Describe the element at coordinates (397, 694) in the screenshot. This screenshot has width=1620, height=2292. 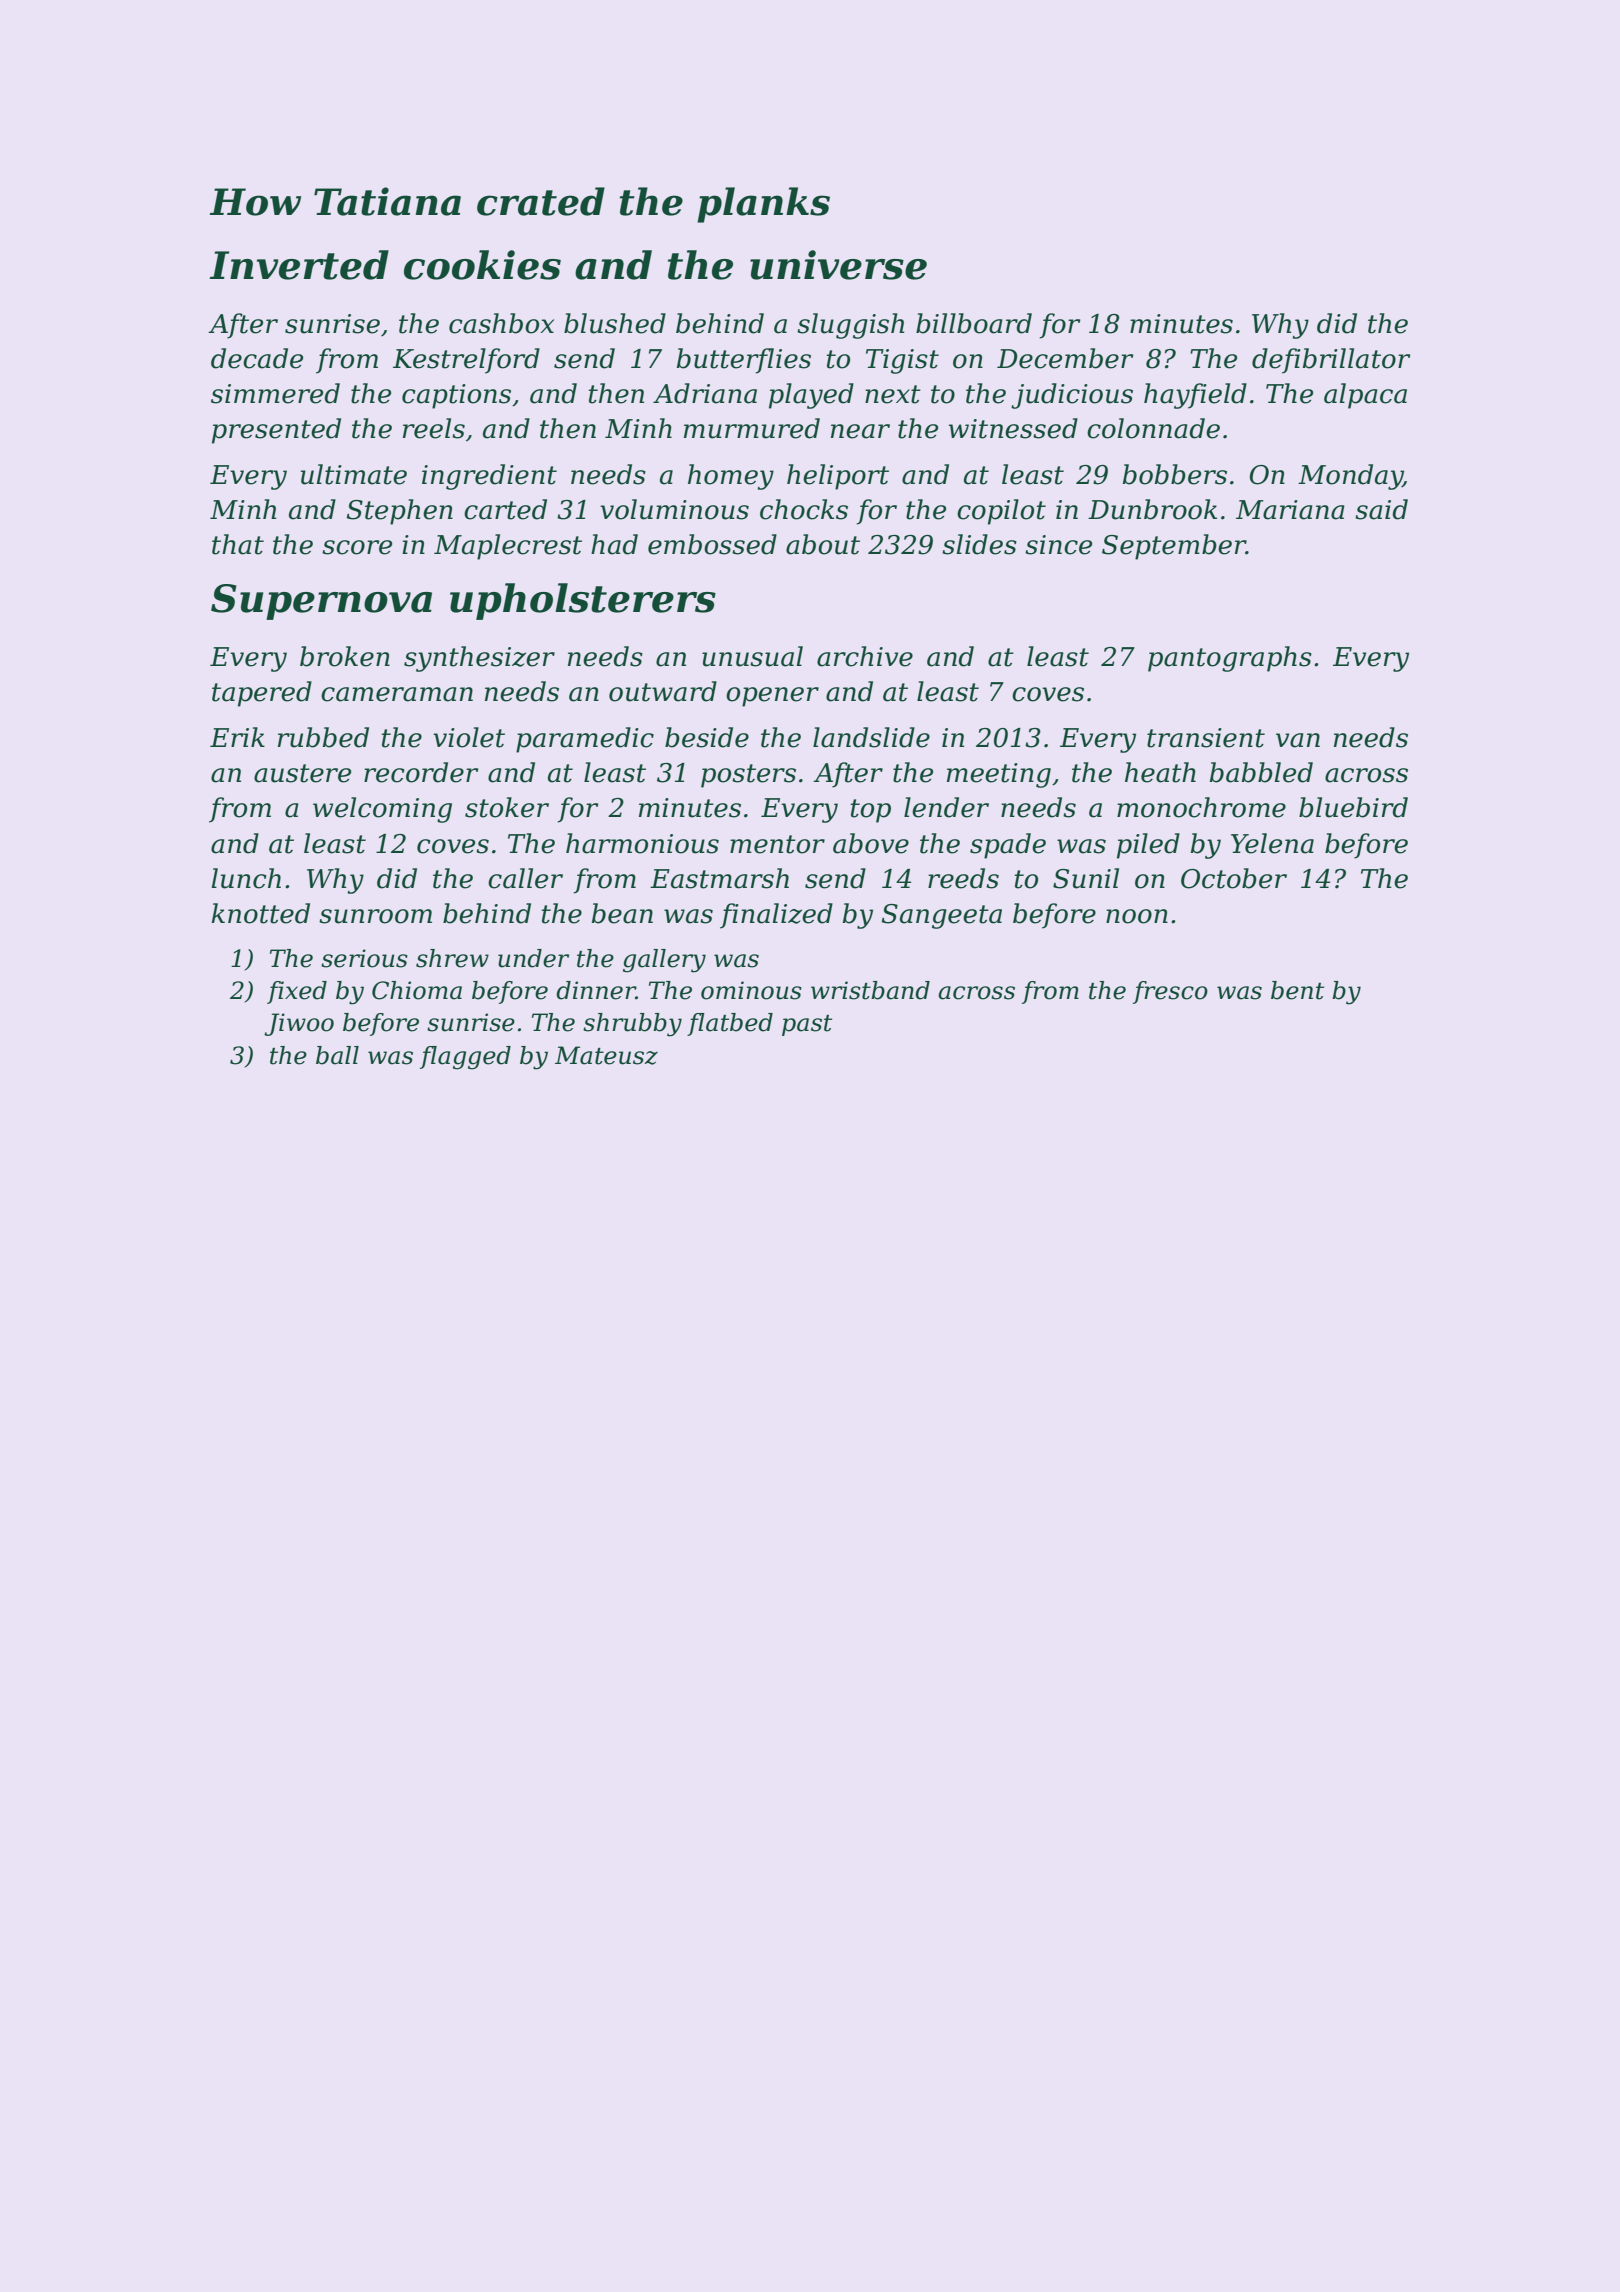
I see `cameraman` at that location.
